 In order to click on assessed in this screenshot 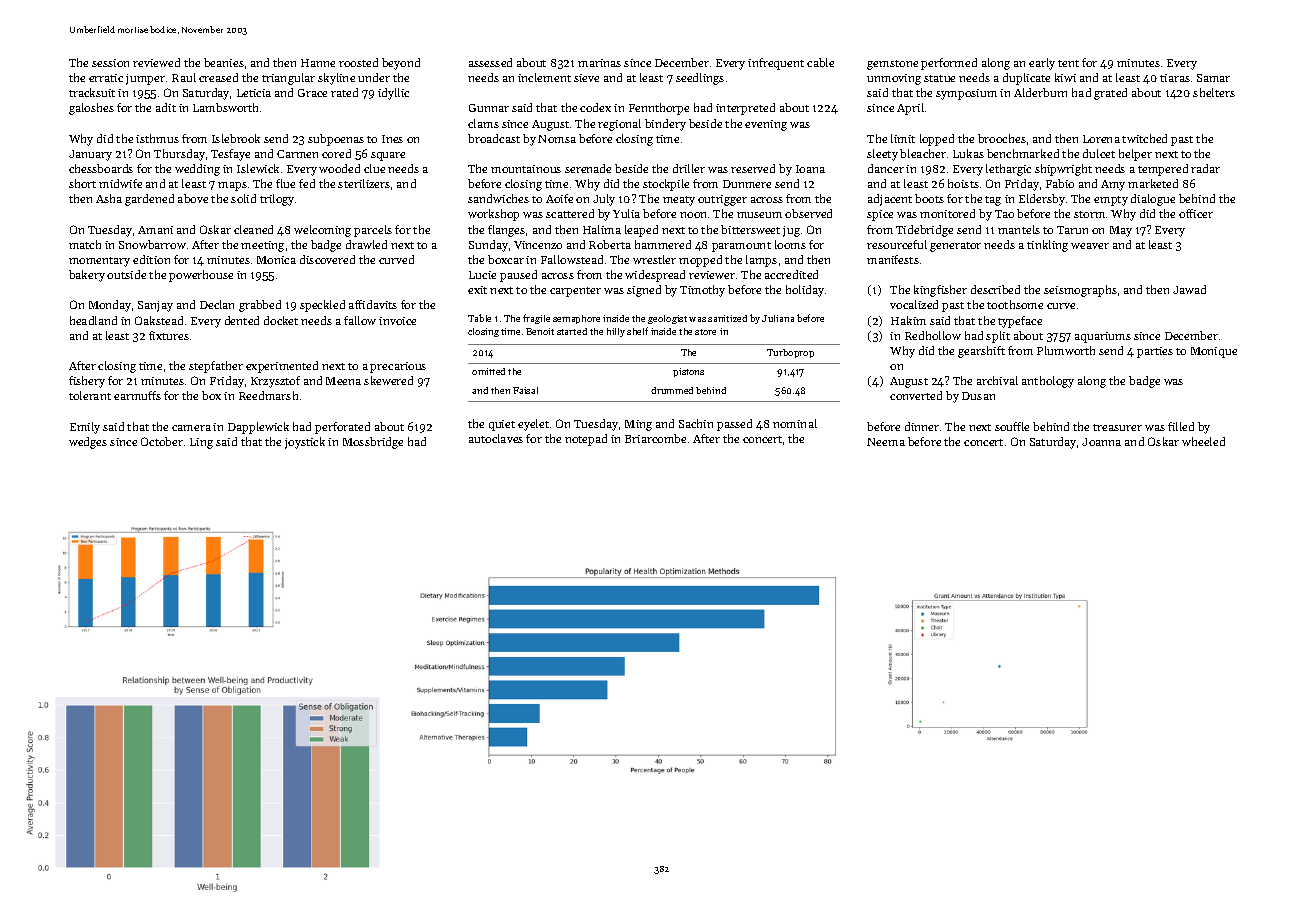, I will do `click(490, 62)`.
